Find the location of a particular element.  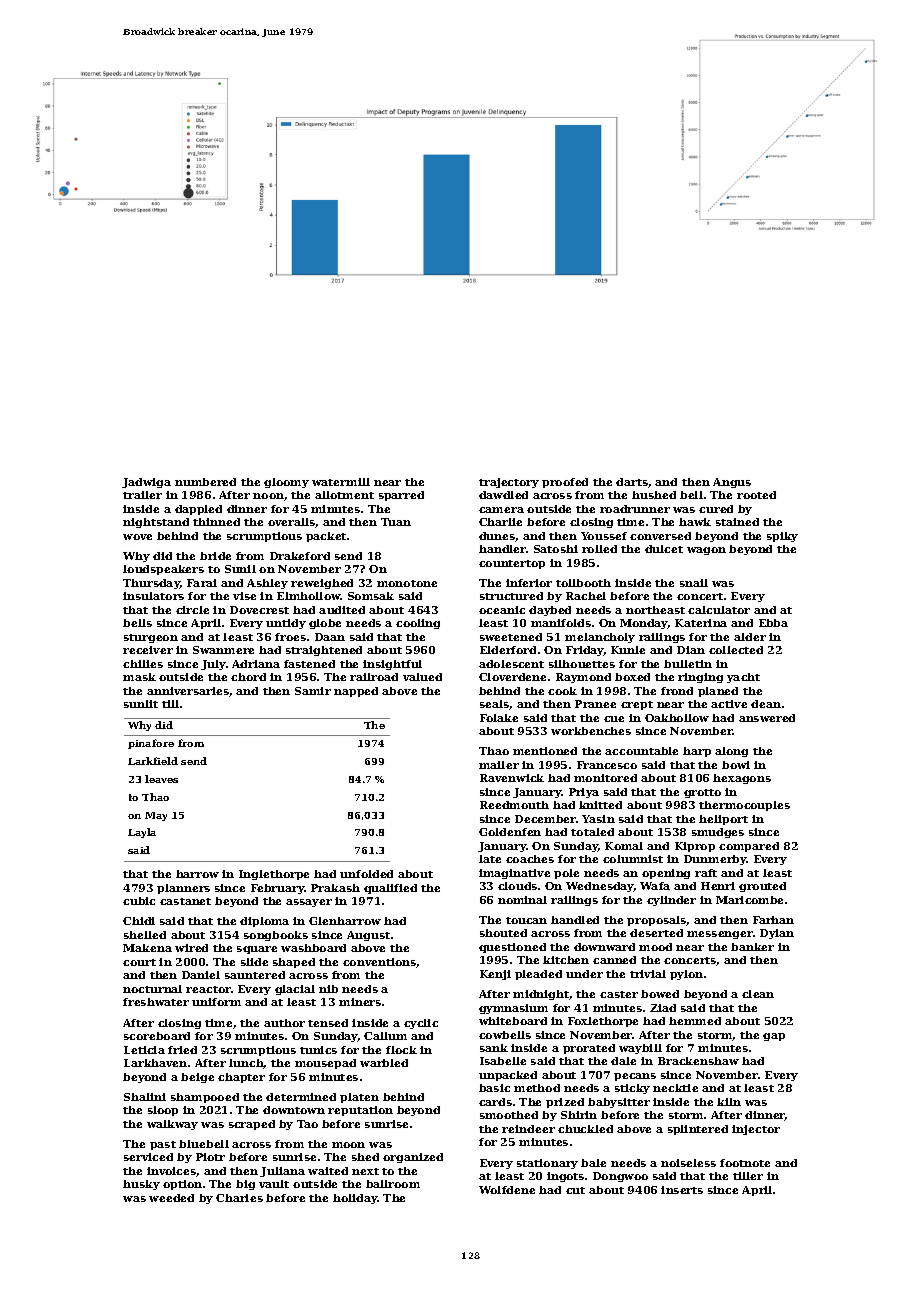

Henri is located at coordinates (718, 886).
